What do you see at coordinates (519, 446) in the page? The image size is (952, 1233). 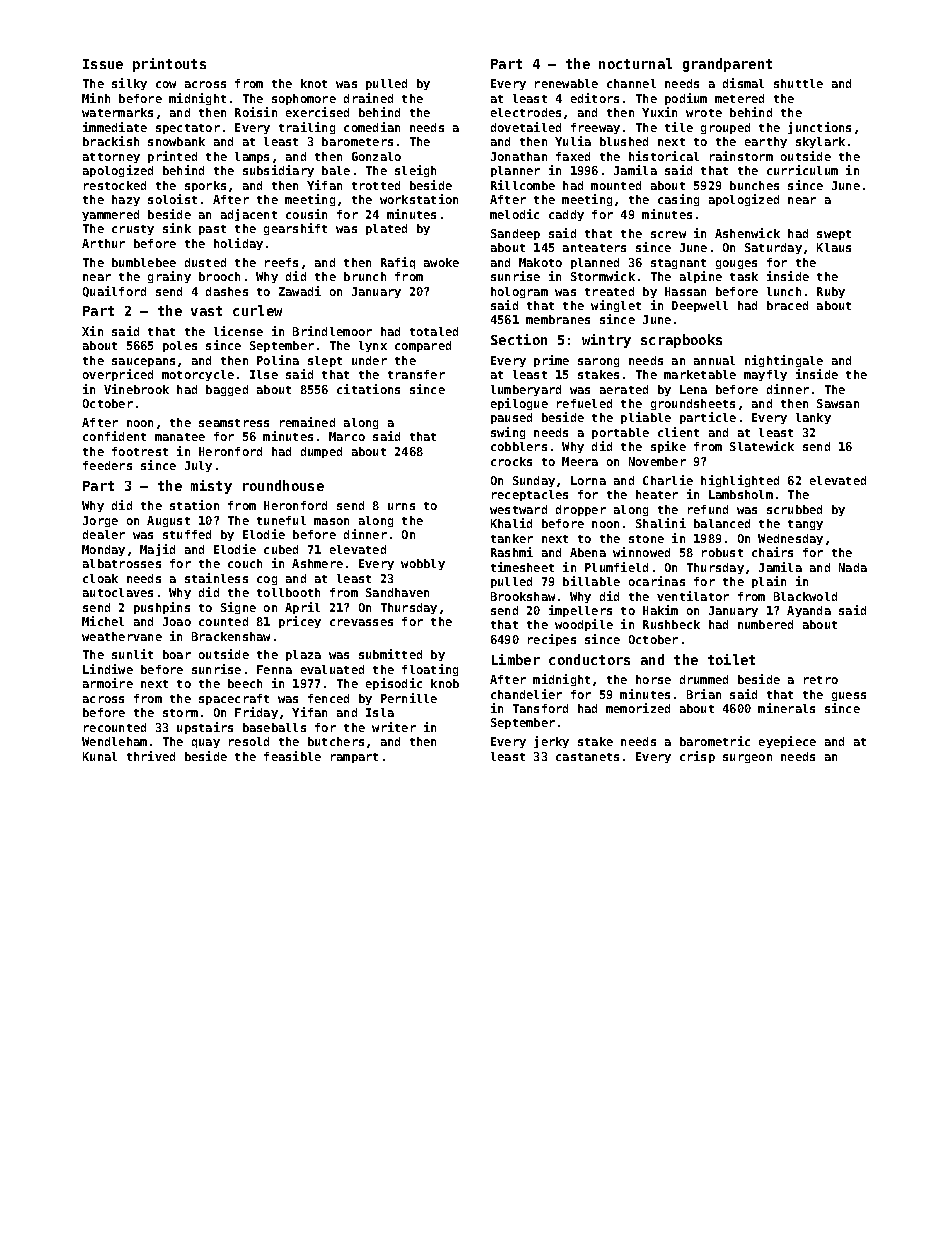 I see `cobblers` at bounding box center [519, 446].
